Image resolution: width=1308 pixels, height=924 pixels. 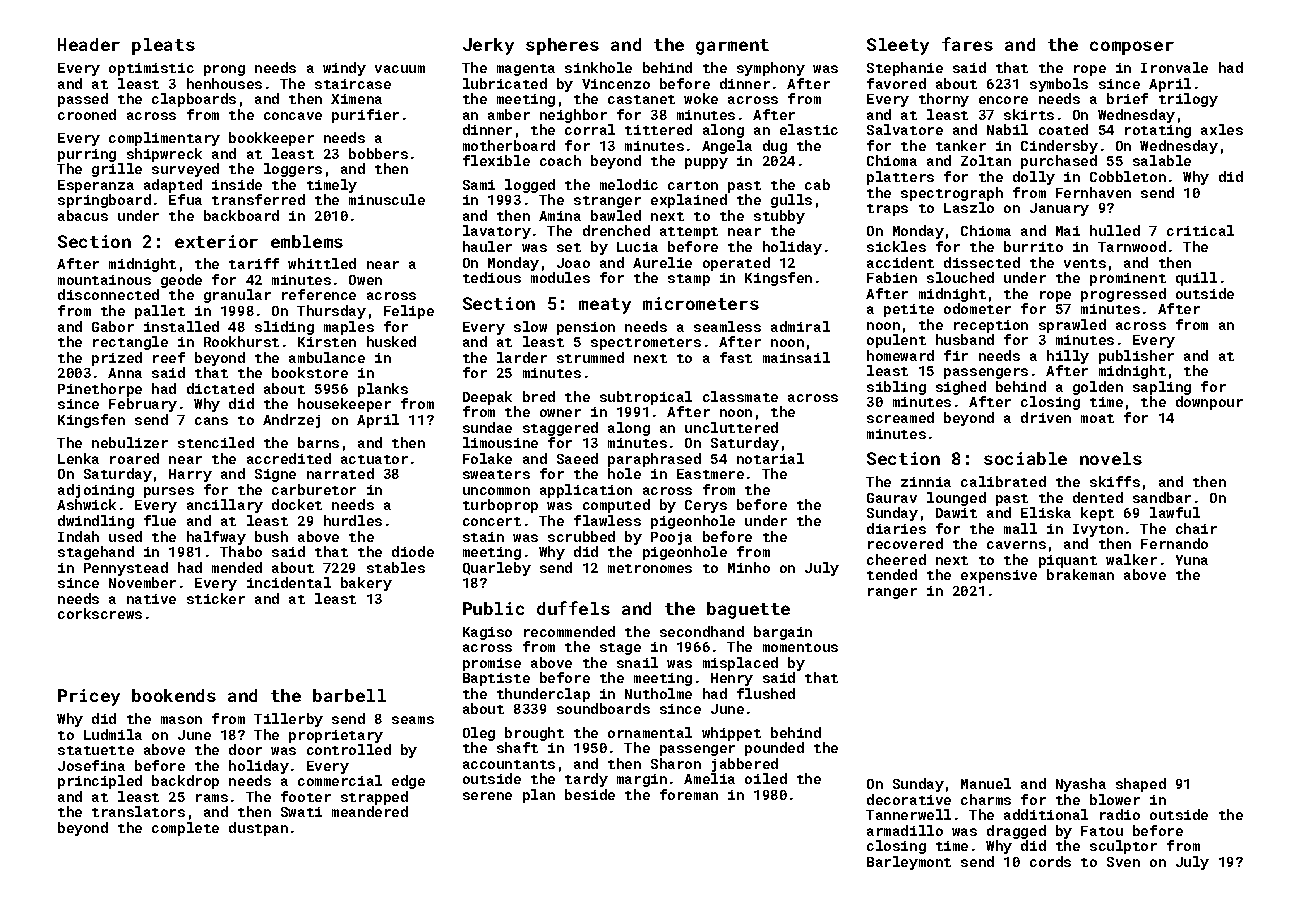 What do you see at coordinates (956, 355) in the image?
I see `fir` at bounding box center [956, 355].
